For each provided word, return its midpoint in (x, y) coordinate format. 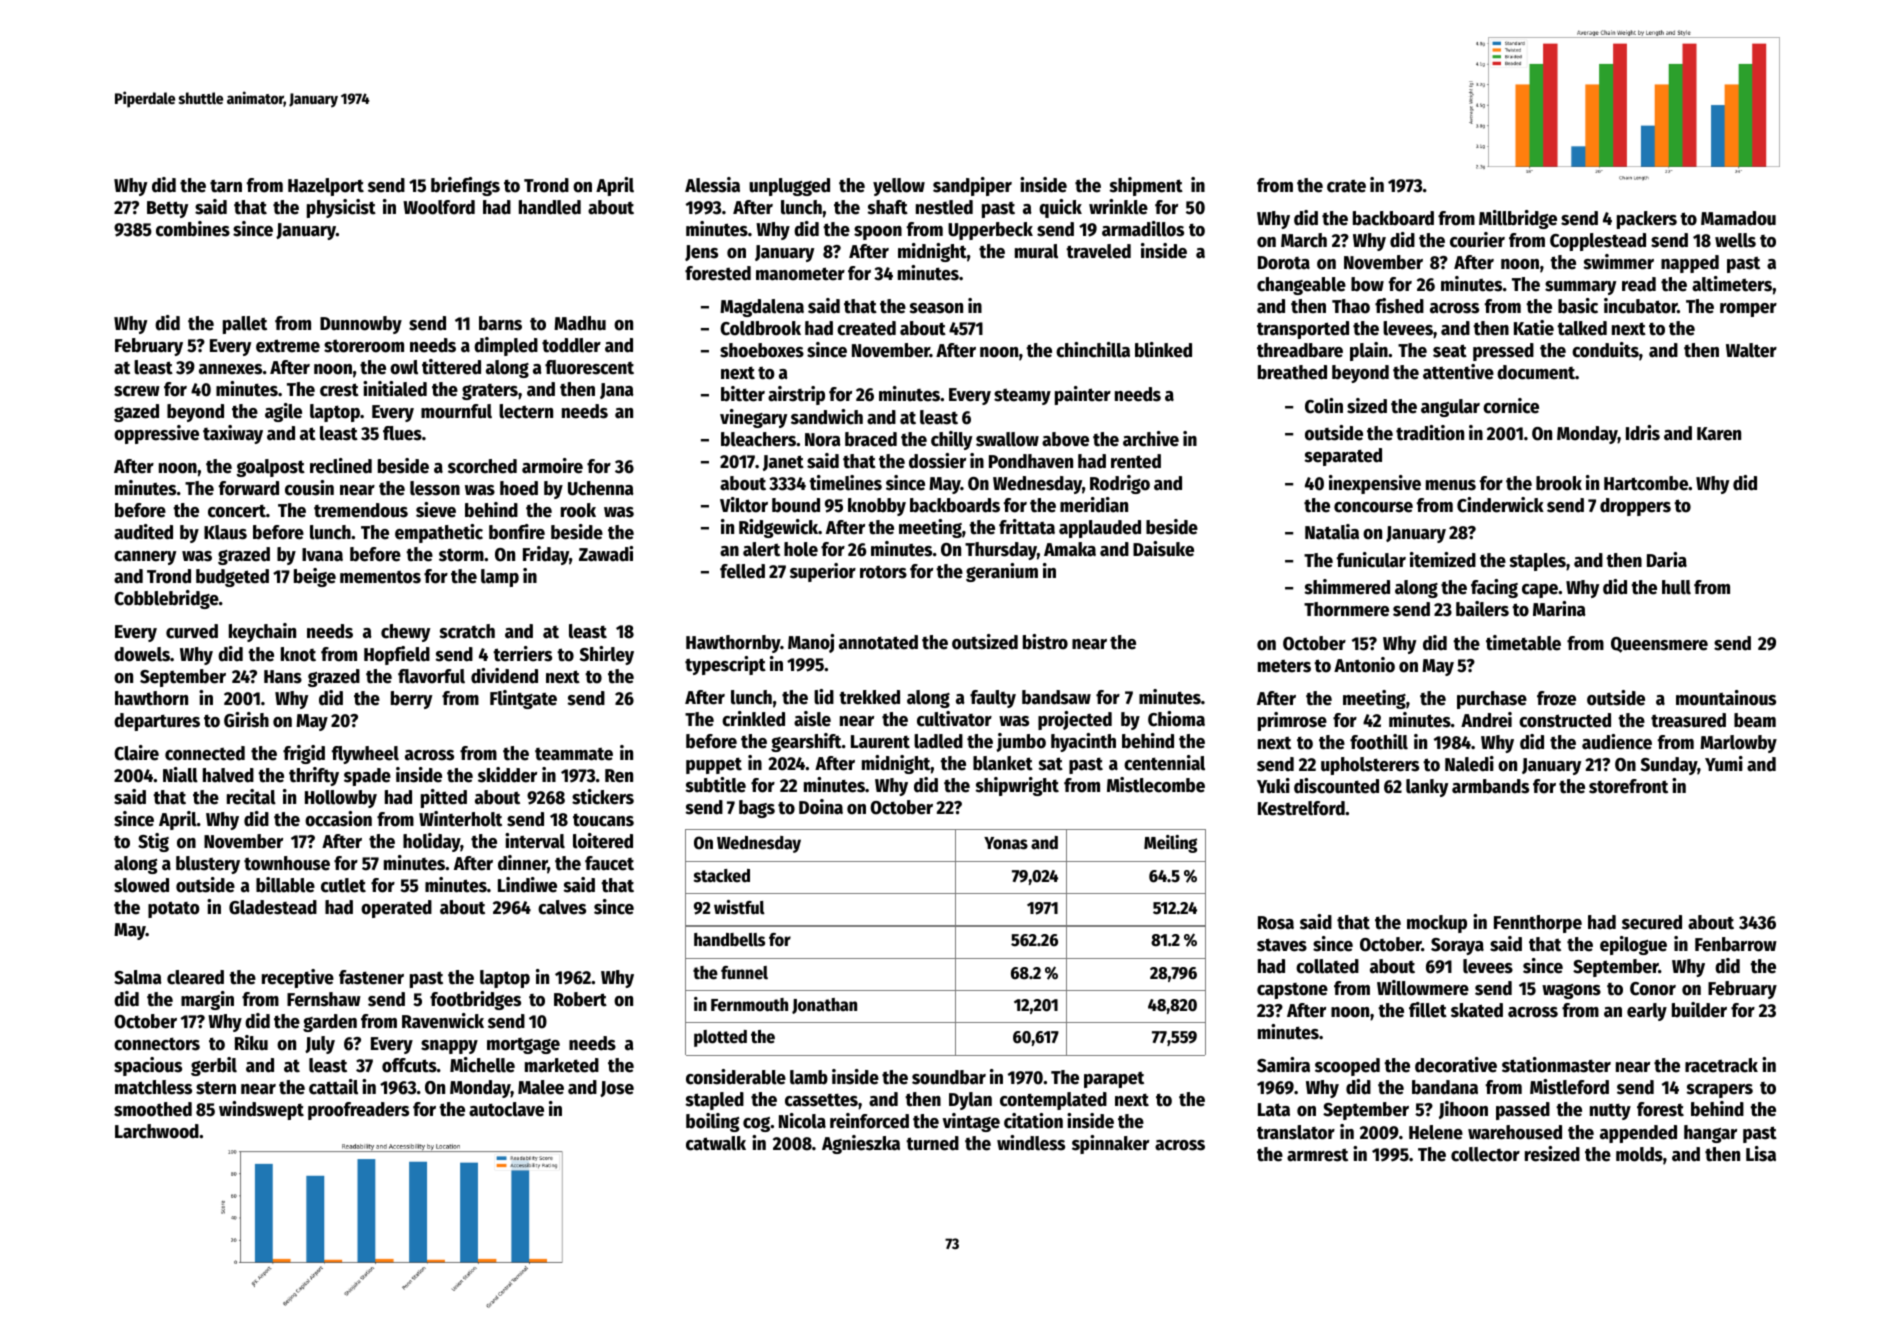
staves (1282, 945)
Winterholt (460, 819)
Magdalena (762, 308)
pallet (245, 325)
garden (330, 1023)
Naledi (1469, 764)
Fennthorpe (1538, 924)
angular (1450, 408)
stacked (722, 876)
